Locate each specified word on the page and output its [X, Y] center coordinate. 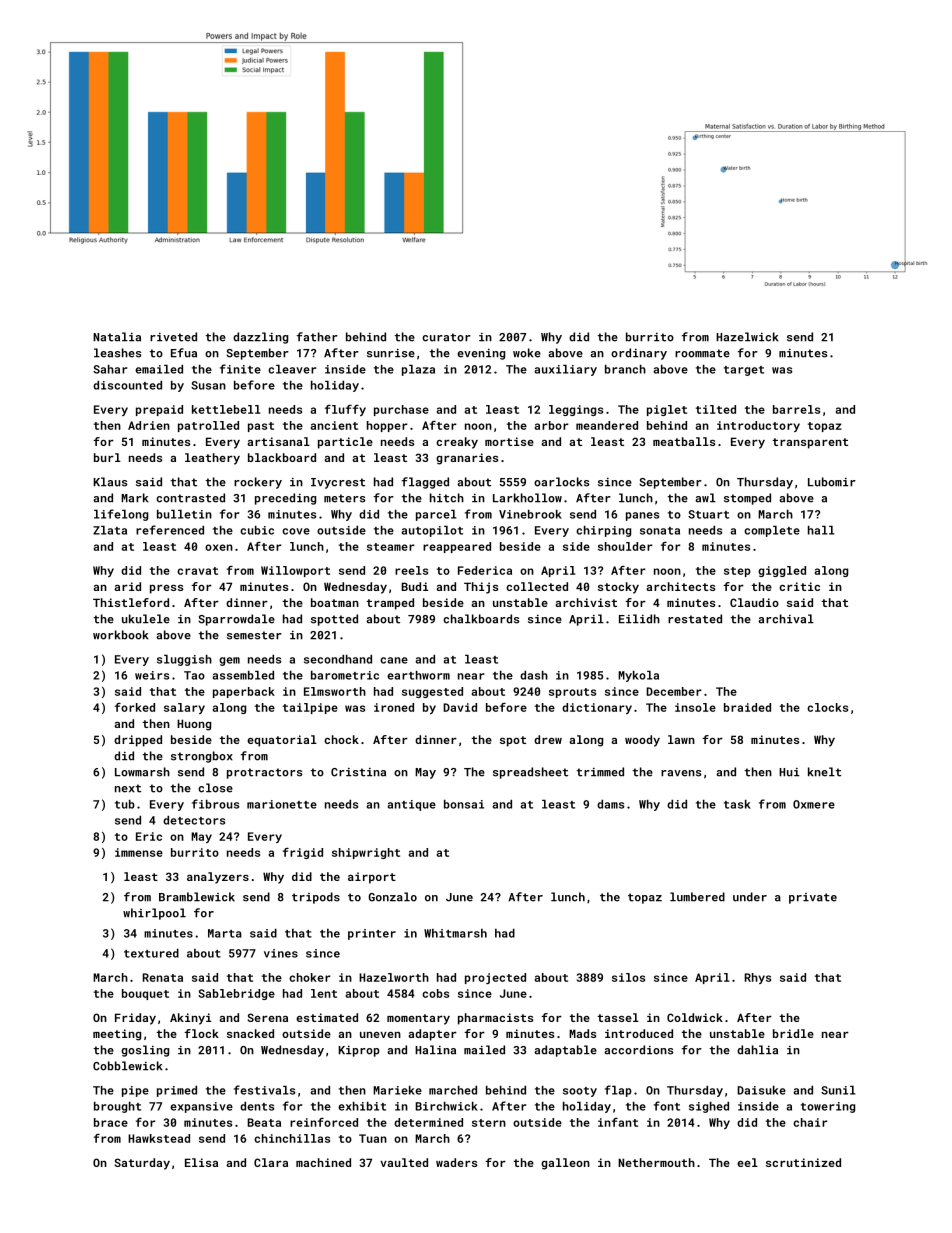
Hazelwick [747, 337]
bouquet [145, 994]
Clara [271, 1162]
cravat [197, 571]
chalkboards [481, 619]
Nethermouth [656, 1162]
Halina [435, 1050]
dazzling [260, 338]
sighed [709, 1107]
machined [323, 1162]
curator [446, 337]
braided [747, 707]
